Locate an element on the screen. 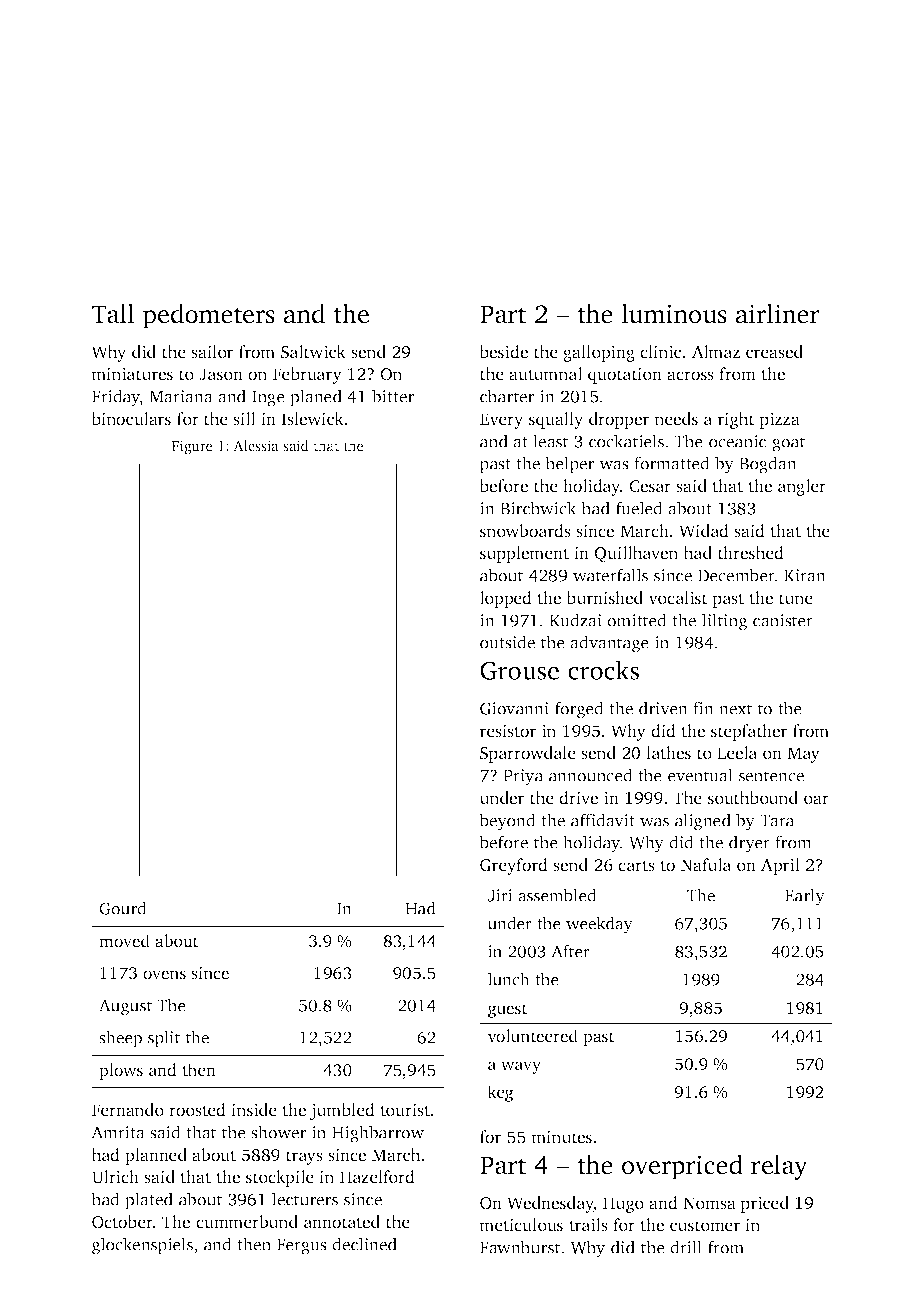  assembled is located at coordinates (557, 895).
